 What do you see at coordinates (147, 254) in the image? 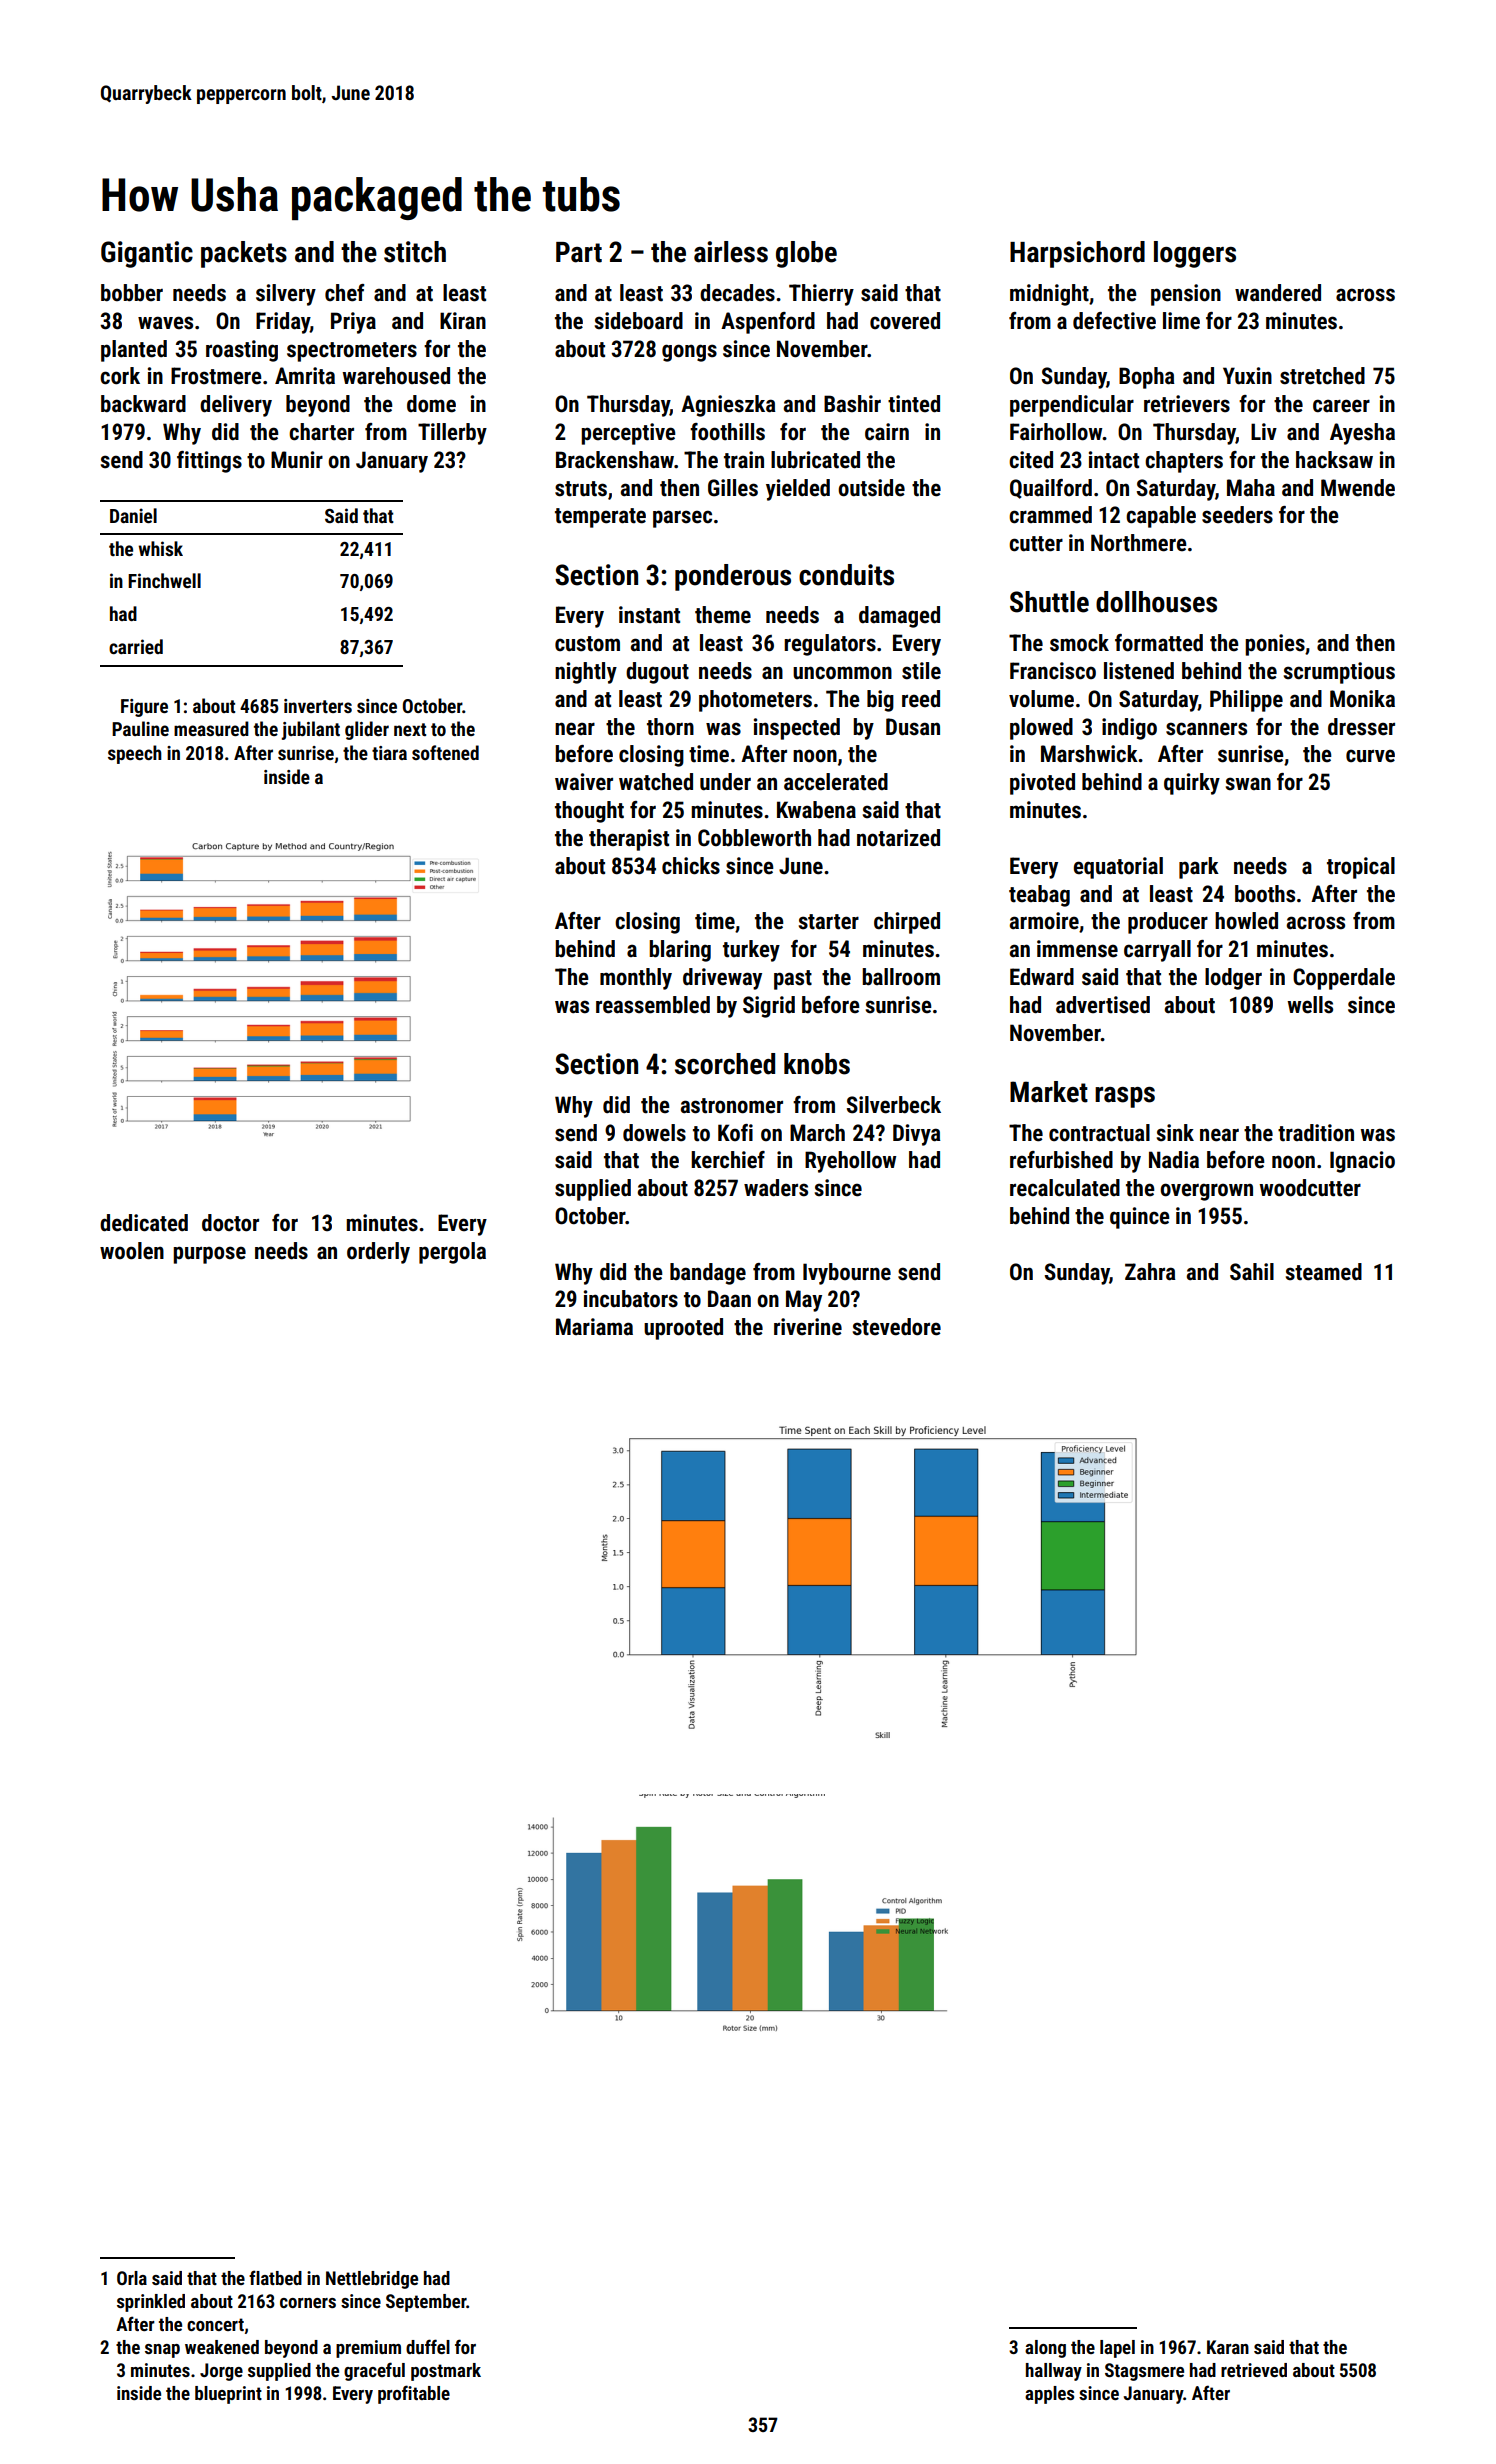
I see `Gigantic` at bounding box center [147, 254].
